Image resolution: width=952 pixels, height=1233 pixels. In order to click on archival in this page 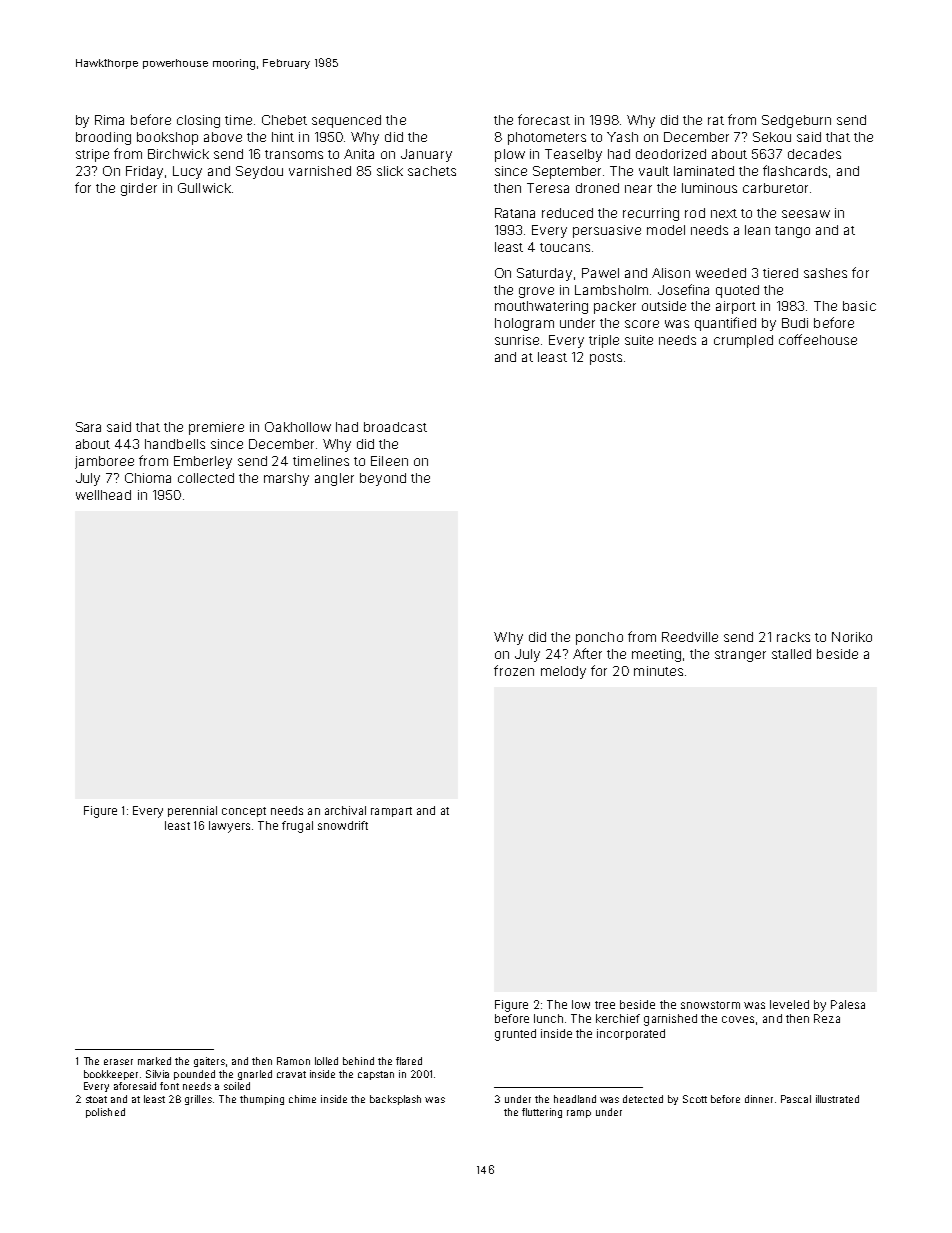, I will do `click(345, 810)`.
